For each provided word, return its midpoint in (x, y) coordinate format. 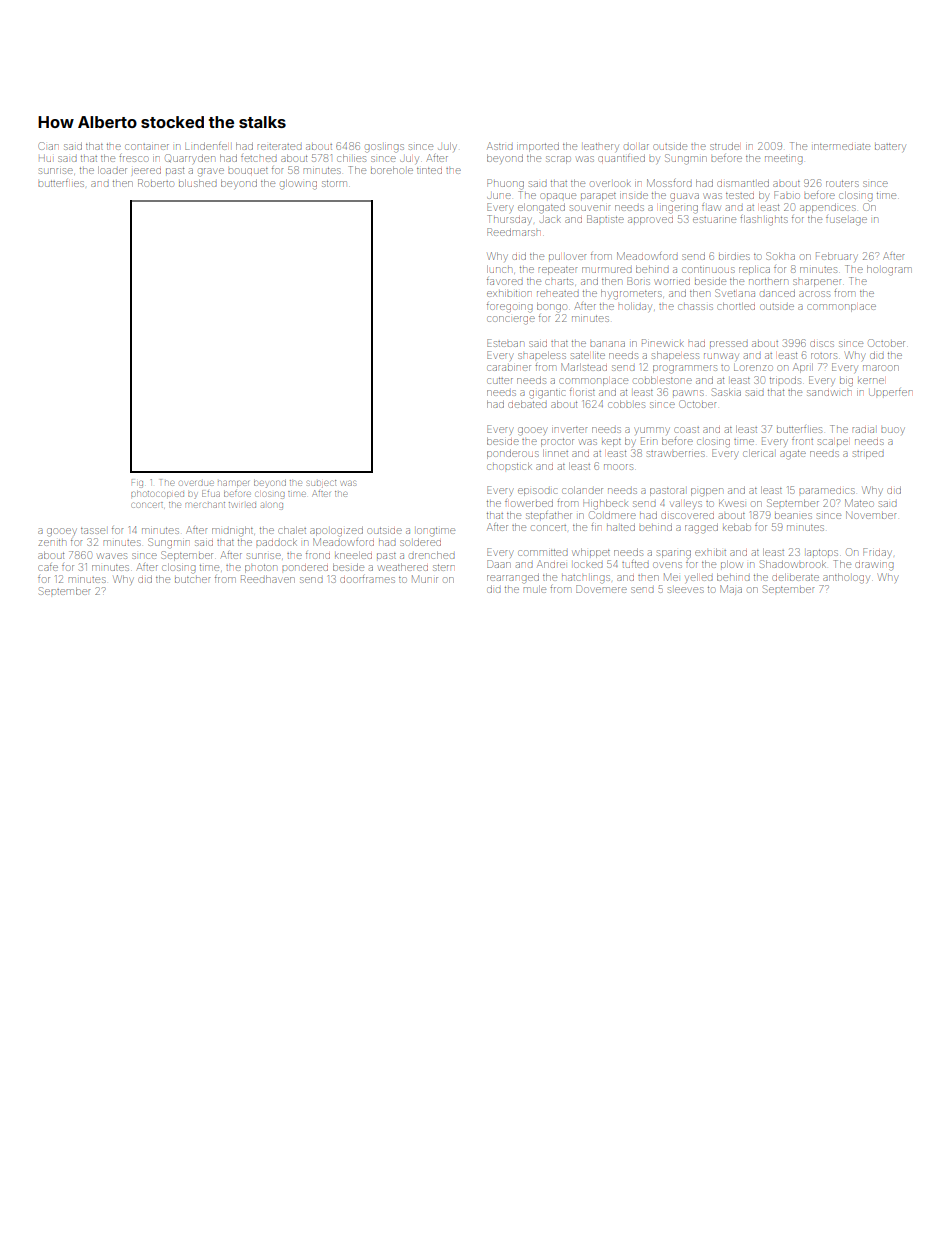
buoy (892, 430)
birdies (734, 256)
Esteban (505, 343)
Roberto (155, 183)
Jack (550, 220)
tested (740, 196)
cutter (500, 381)
